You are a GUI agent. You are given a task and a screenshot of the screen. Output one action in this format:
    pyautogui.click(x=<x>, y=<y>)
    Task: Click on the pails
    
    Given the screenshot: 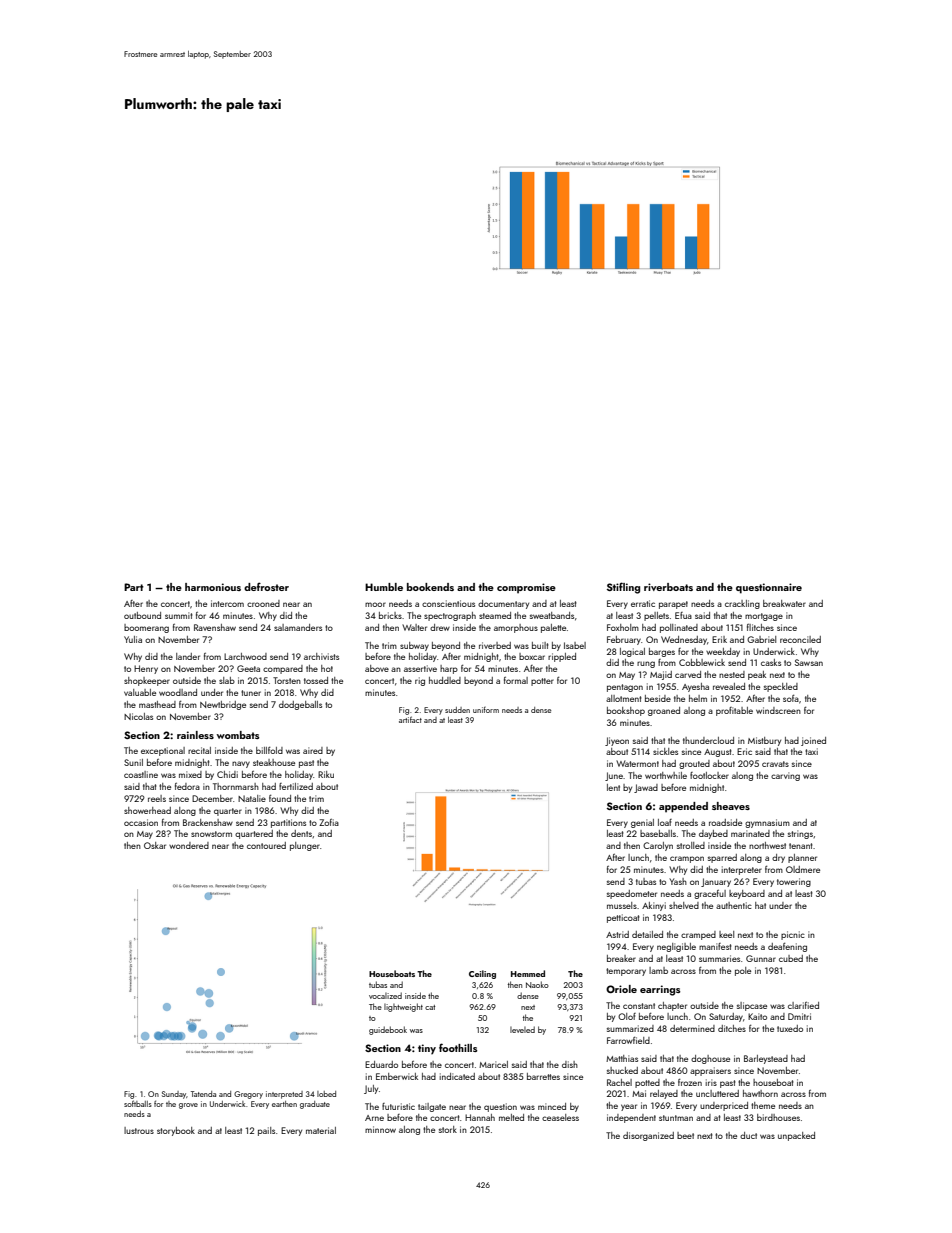 What is the action you would take?
    pyautogui.click(x=266, y=1131)
